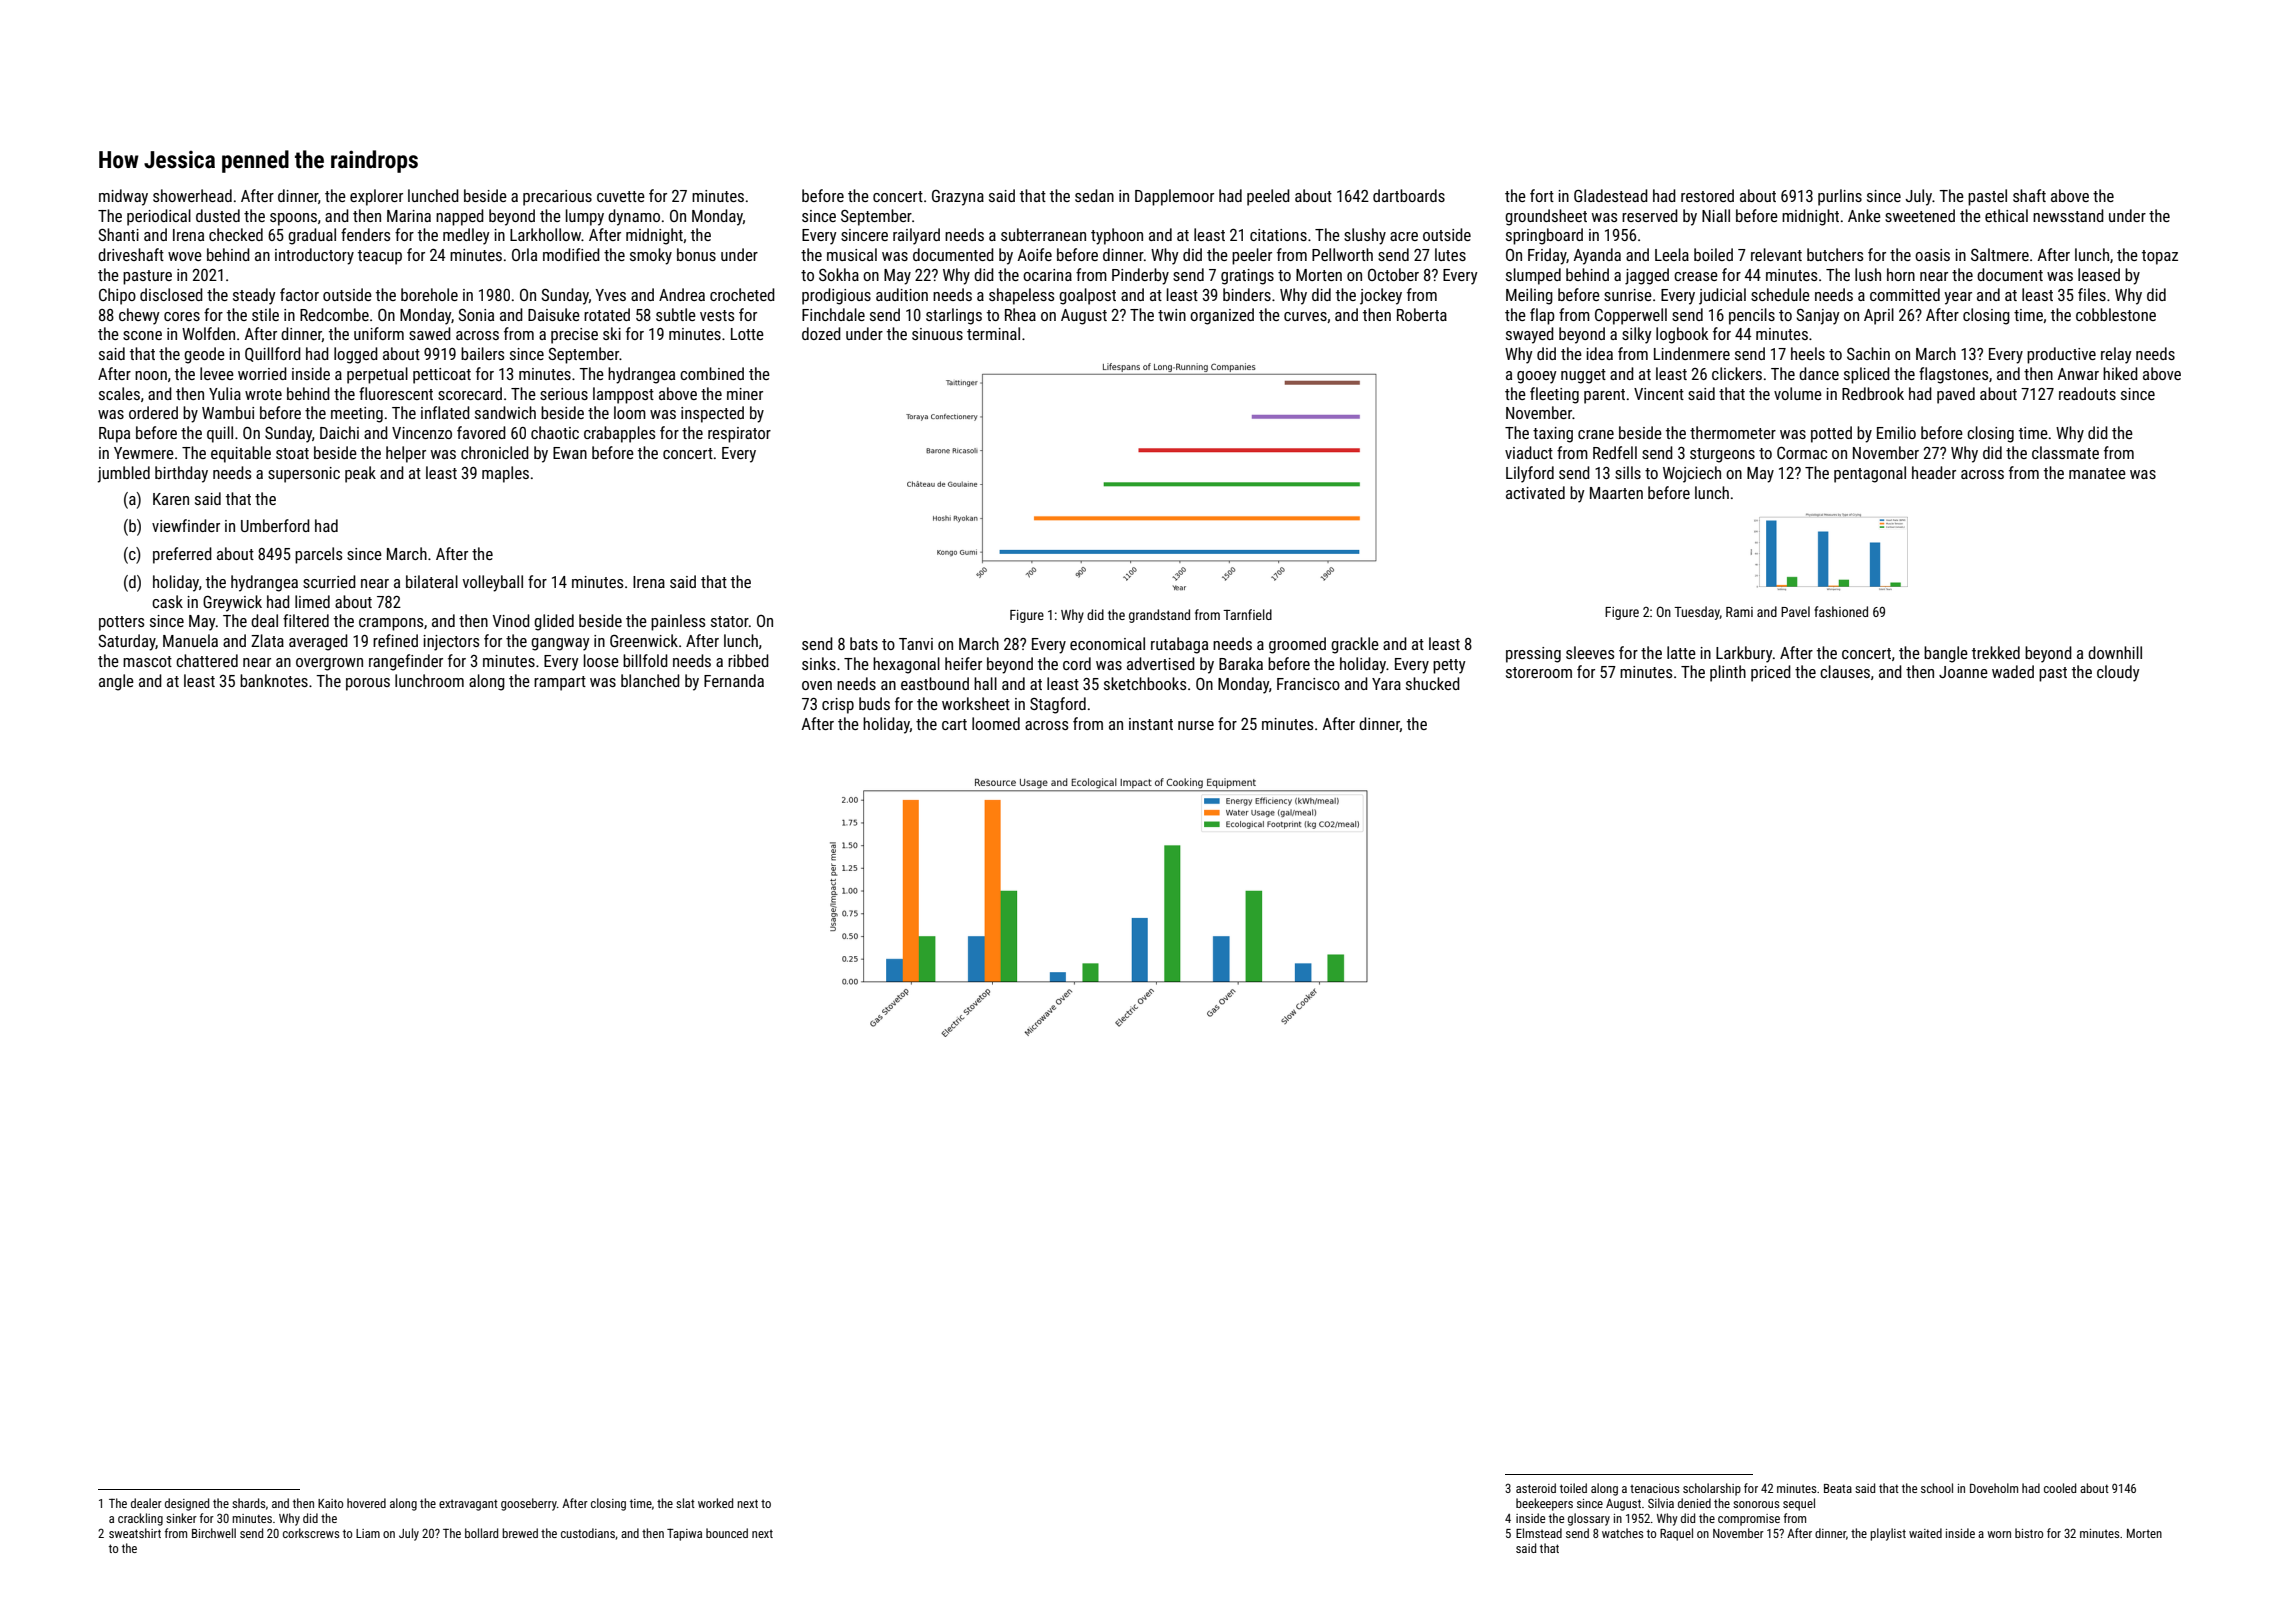 The height and width of the screenshot is (1614, 2282). Describe the element at coordinates (650, 680) in the screenshot. I see `blanched` at that location.
